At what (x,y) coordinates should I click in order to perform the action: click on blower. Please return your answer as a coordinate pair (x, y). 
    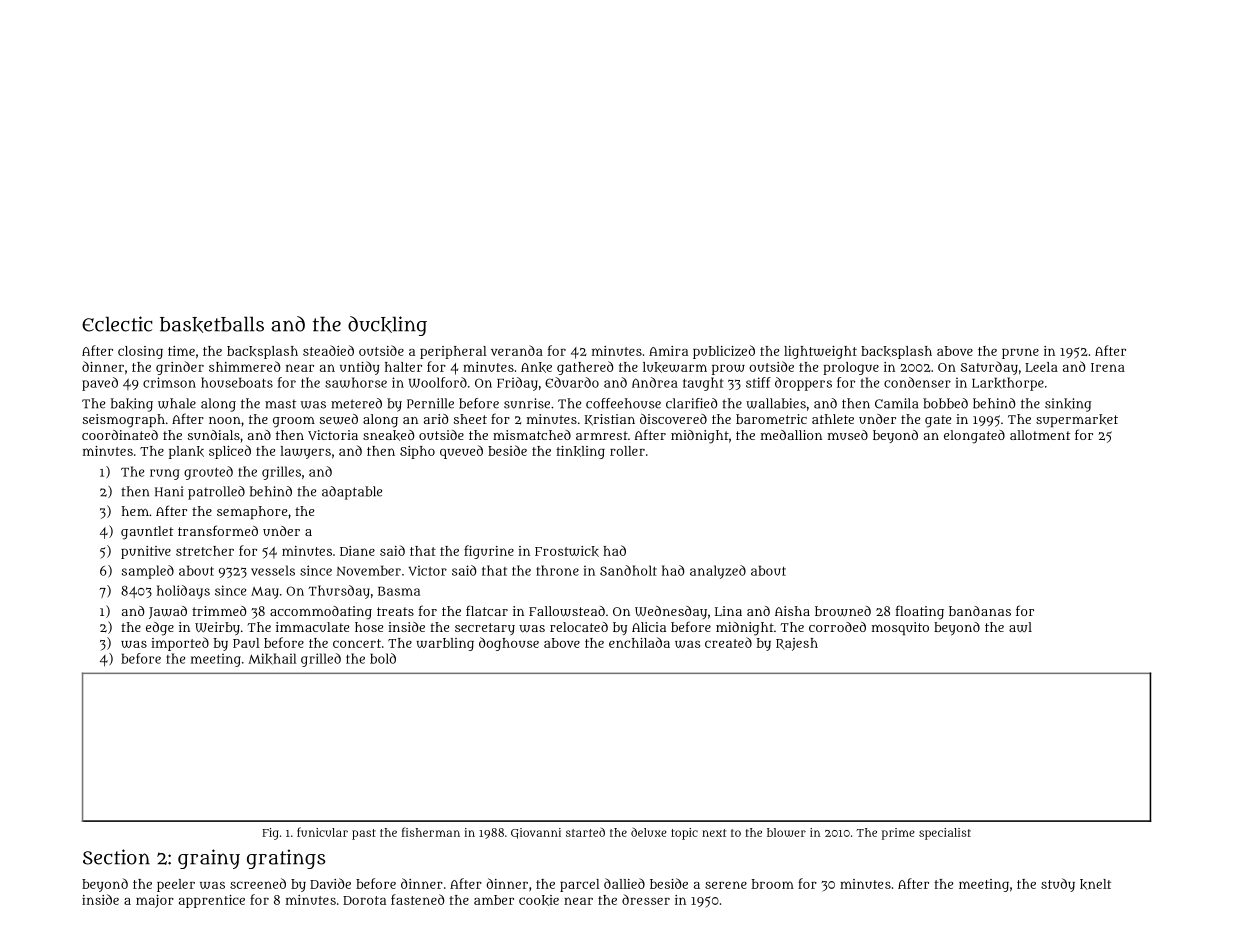
    Looking at the image, I should click on (786, 832).
